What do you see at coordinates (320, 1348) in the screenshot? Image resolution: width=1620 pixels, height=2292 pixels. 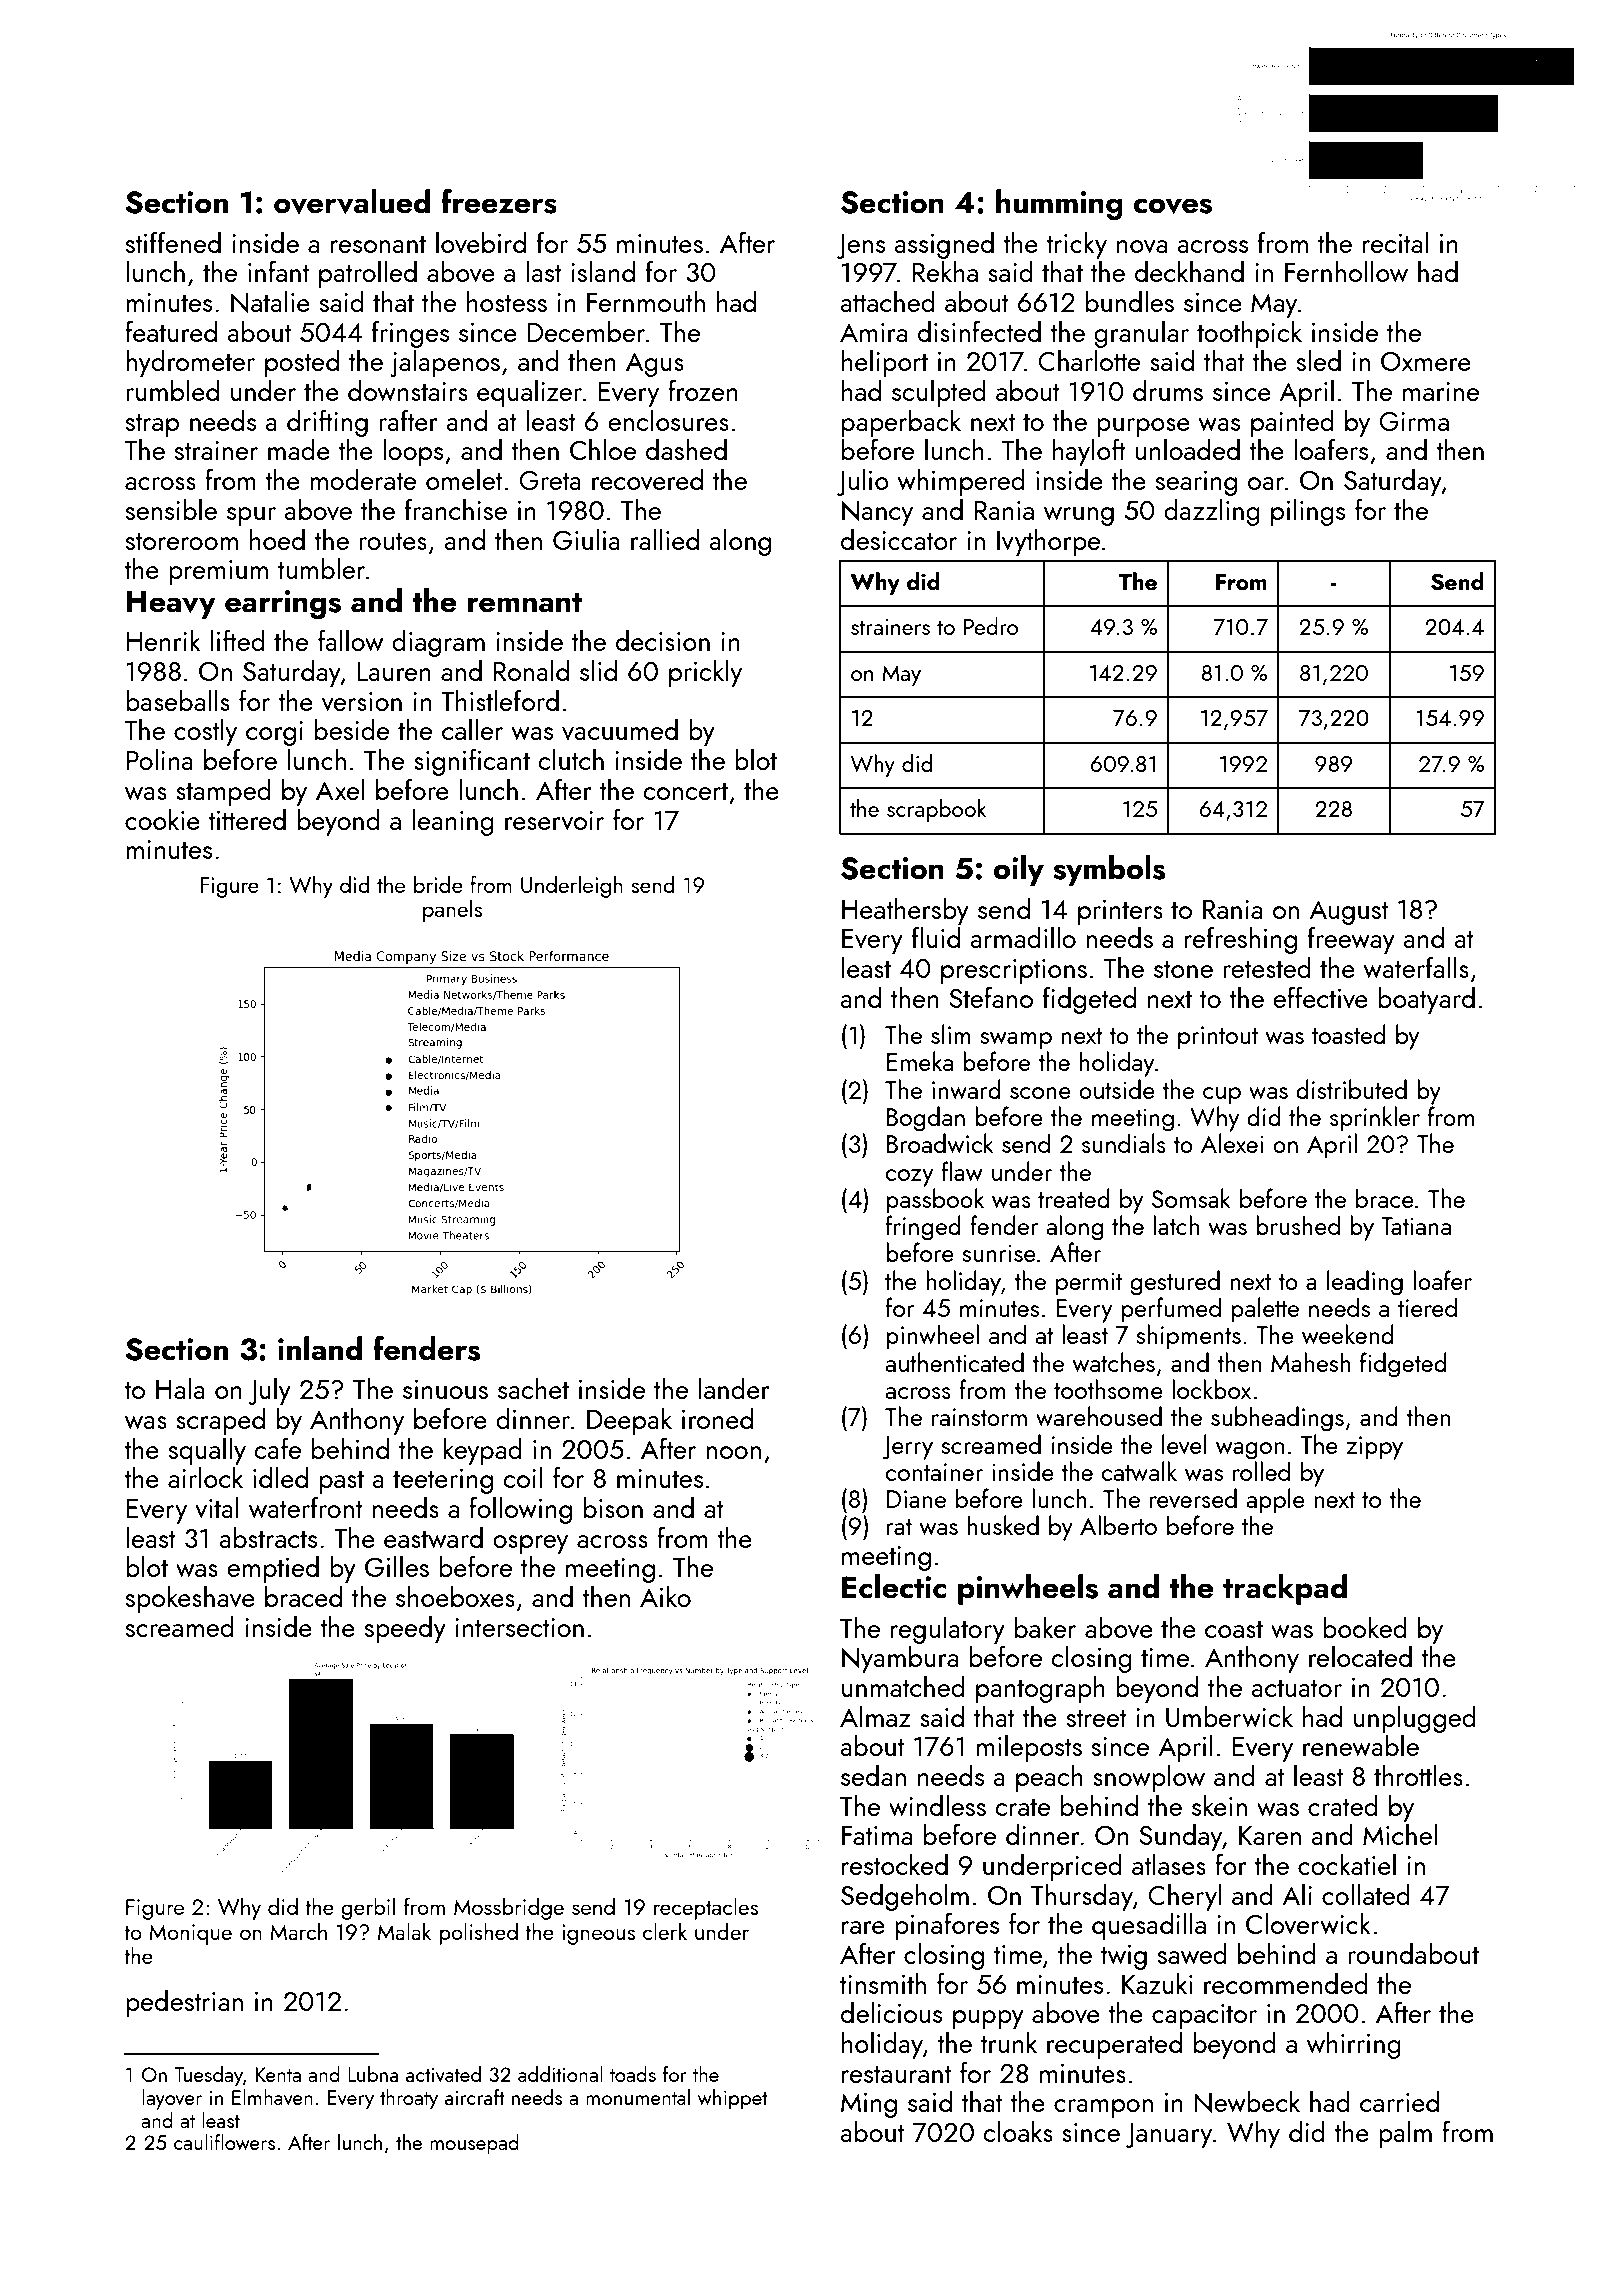 I see `inland` at bounding box center [320, 1348].
